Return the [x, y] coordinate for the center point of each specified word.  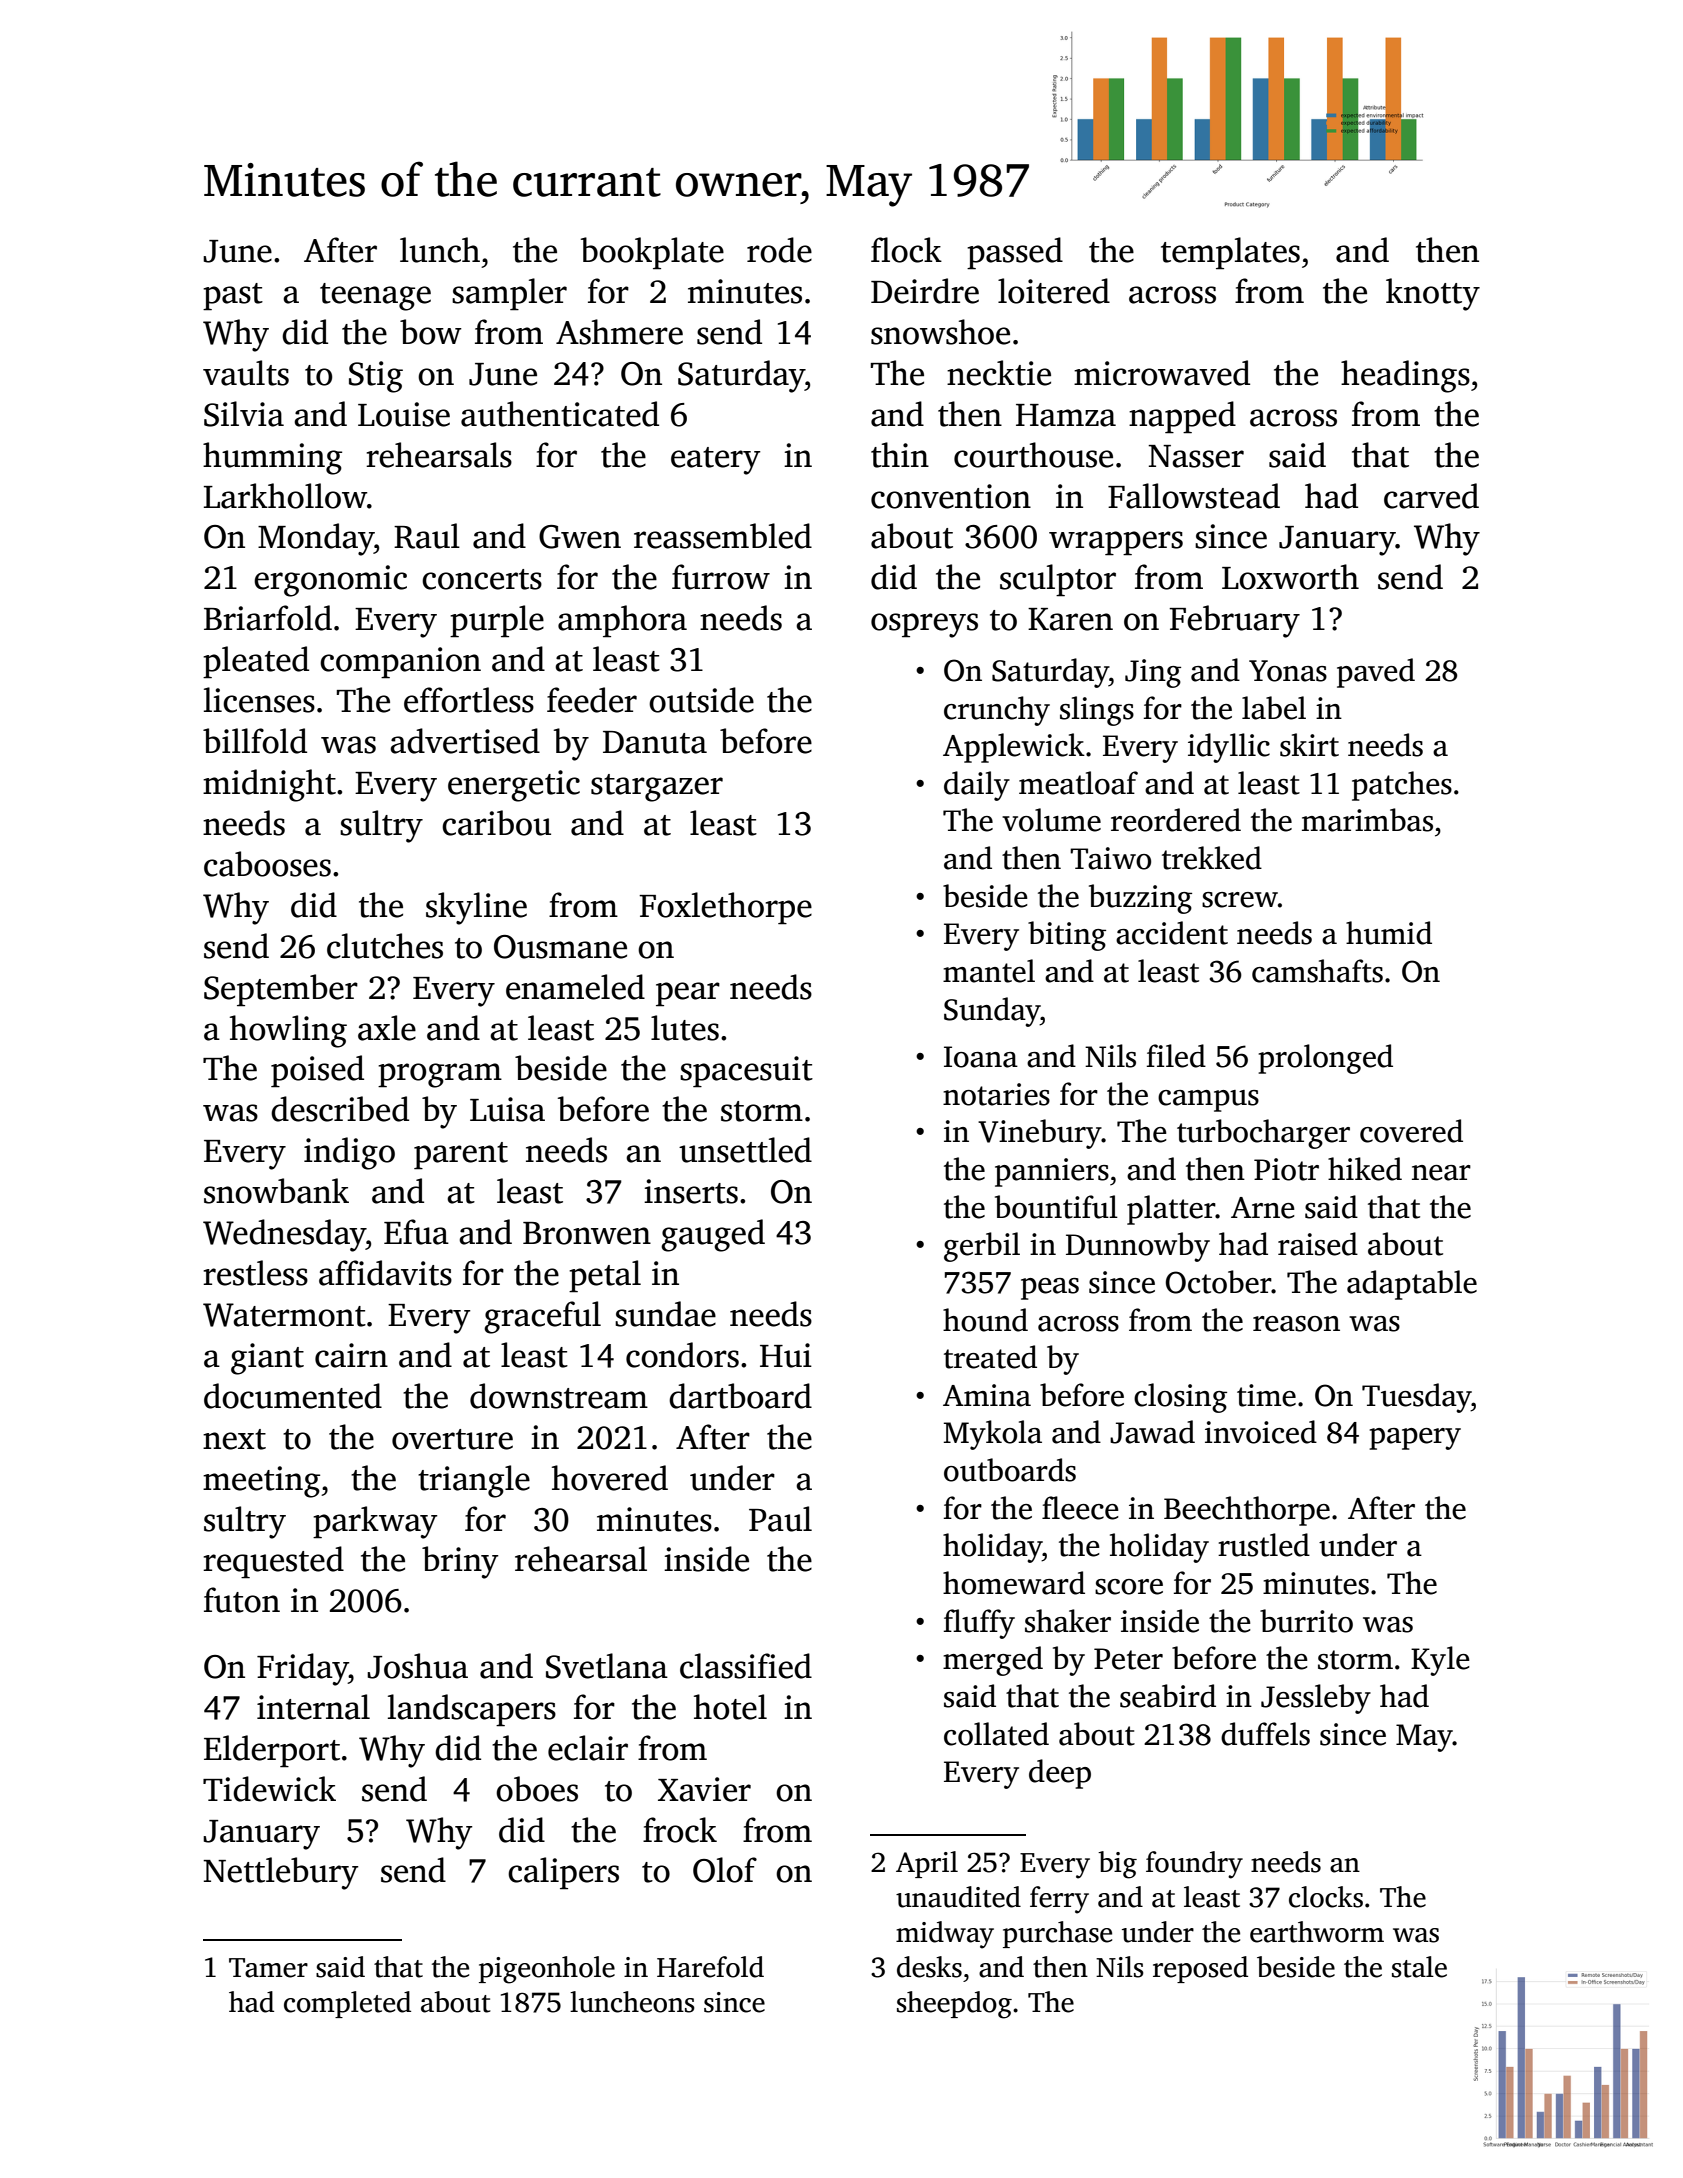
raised [1318, 1244]
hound [985, 1320]
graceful [542, 1317]
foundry [1194, 1865]
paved [1376, 673]
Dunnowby [1138, 1247]
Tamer [268, 1968]
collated [996, 1734]
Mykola [993, 1435]
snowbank [276, 1191]
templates [1230, 253]
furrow [721, 577]
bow [431, 332]
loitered [1054, 291]
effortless [469, 700]
